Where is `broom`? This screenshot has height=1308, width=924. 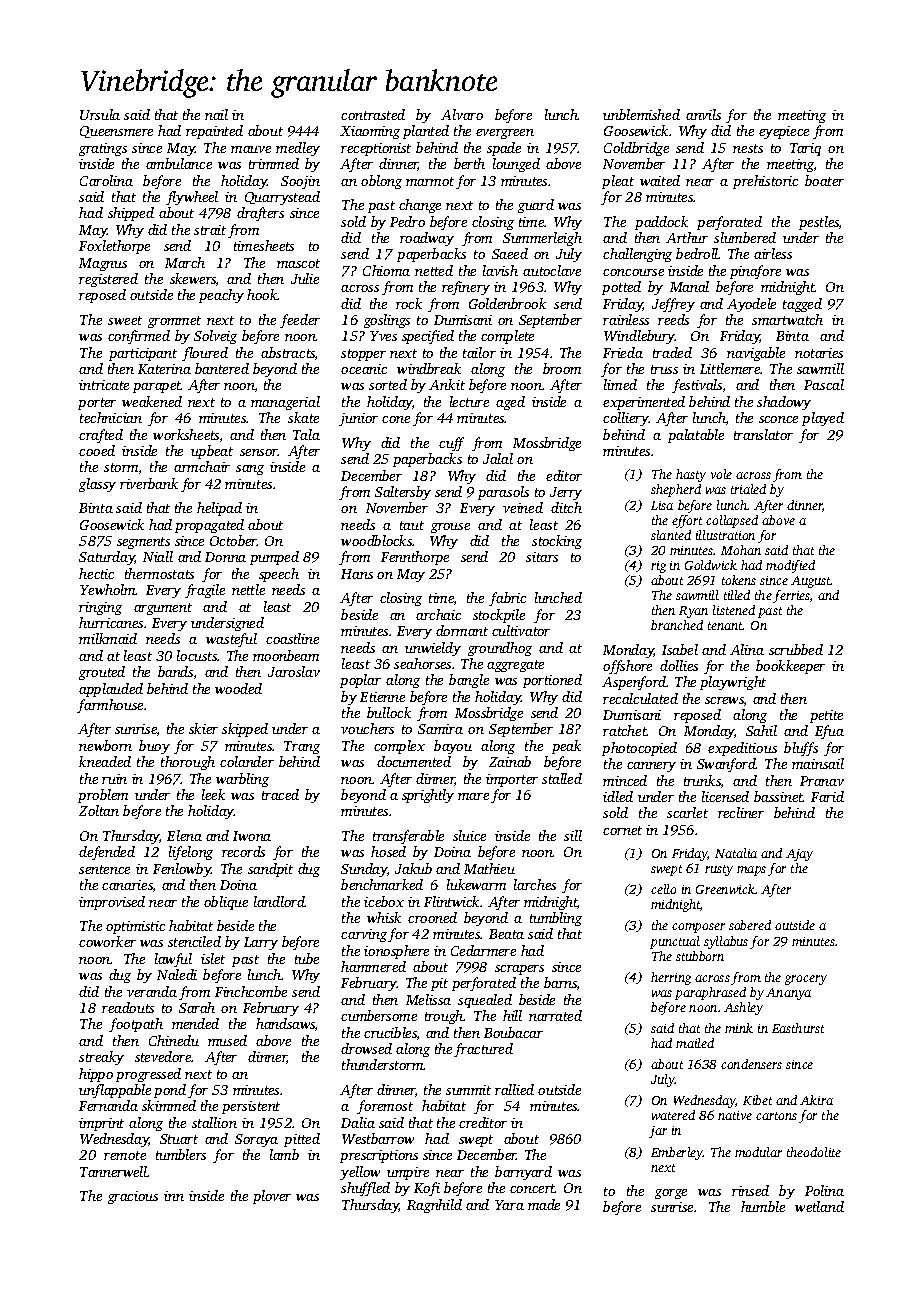
broom is located at coordinates (562, 368).
